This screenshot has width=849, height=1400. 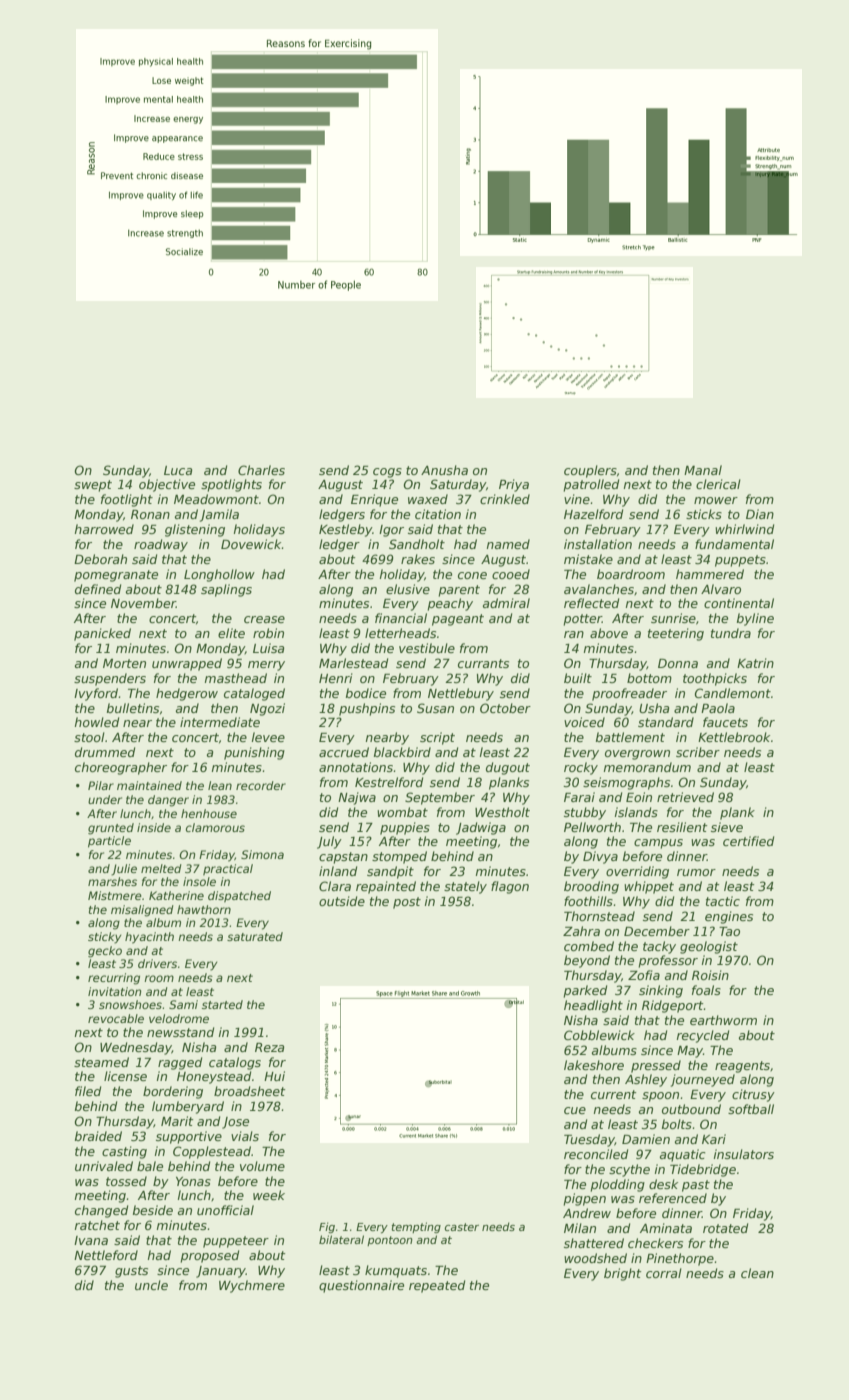 What do you see at coordinates (461, 694) in the screenshot?
I see `Nettlebury` at bounding box center [461, 694].
